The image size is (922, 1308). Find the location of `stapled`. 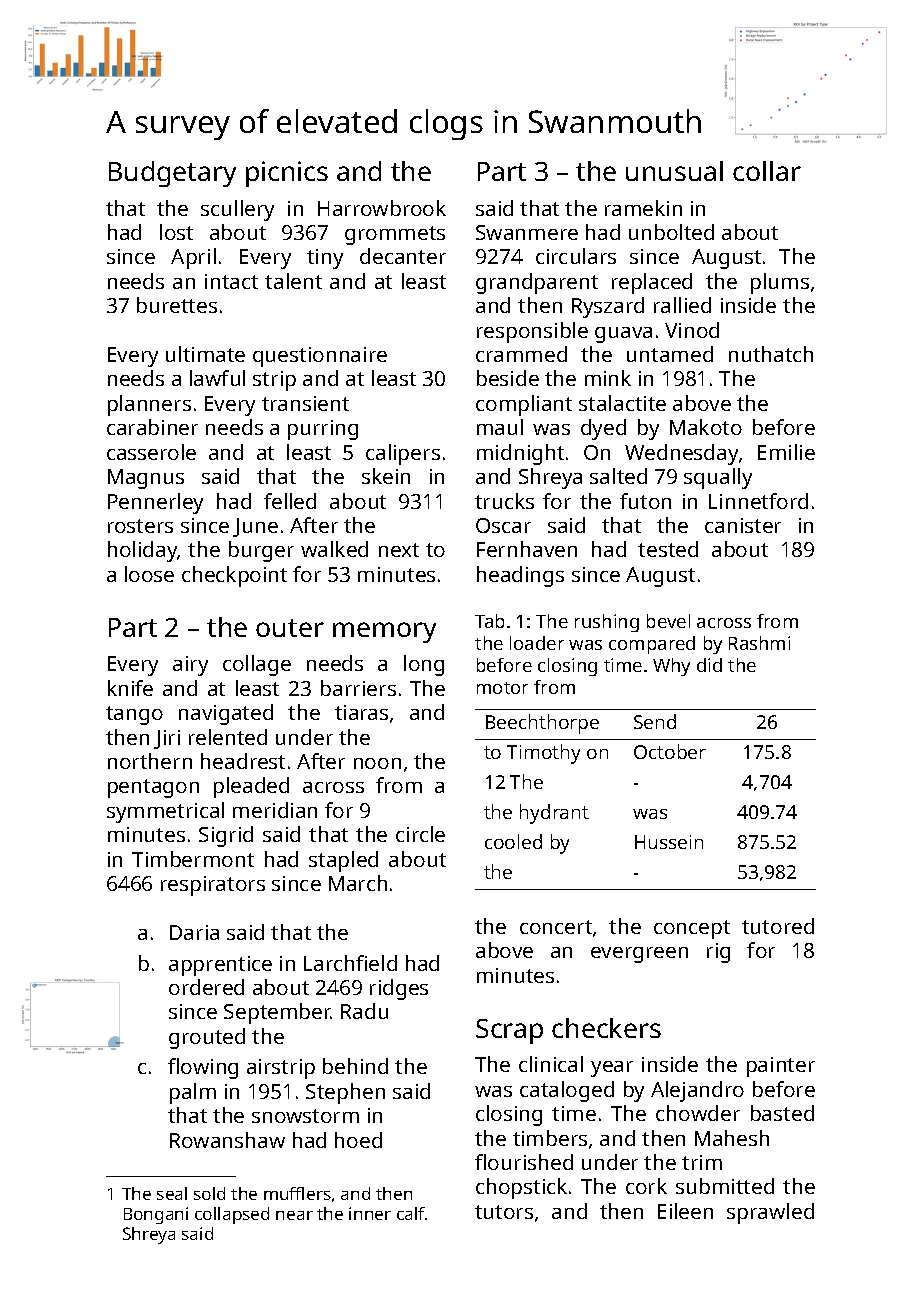

stapled is located at coordinates (343, 861).
